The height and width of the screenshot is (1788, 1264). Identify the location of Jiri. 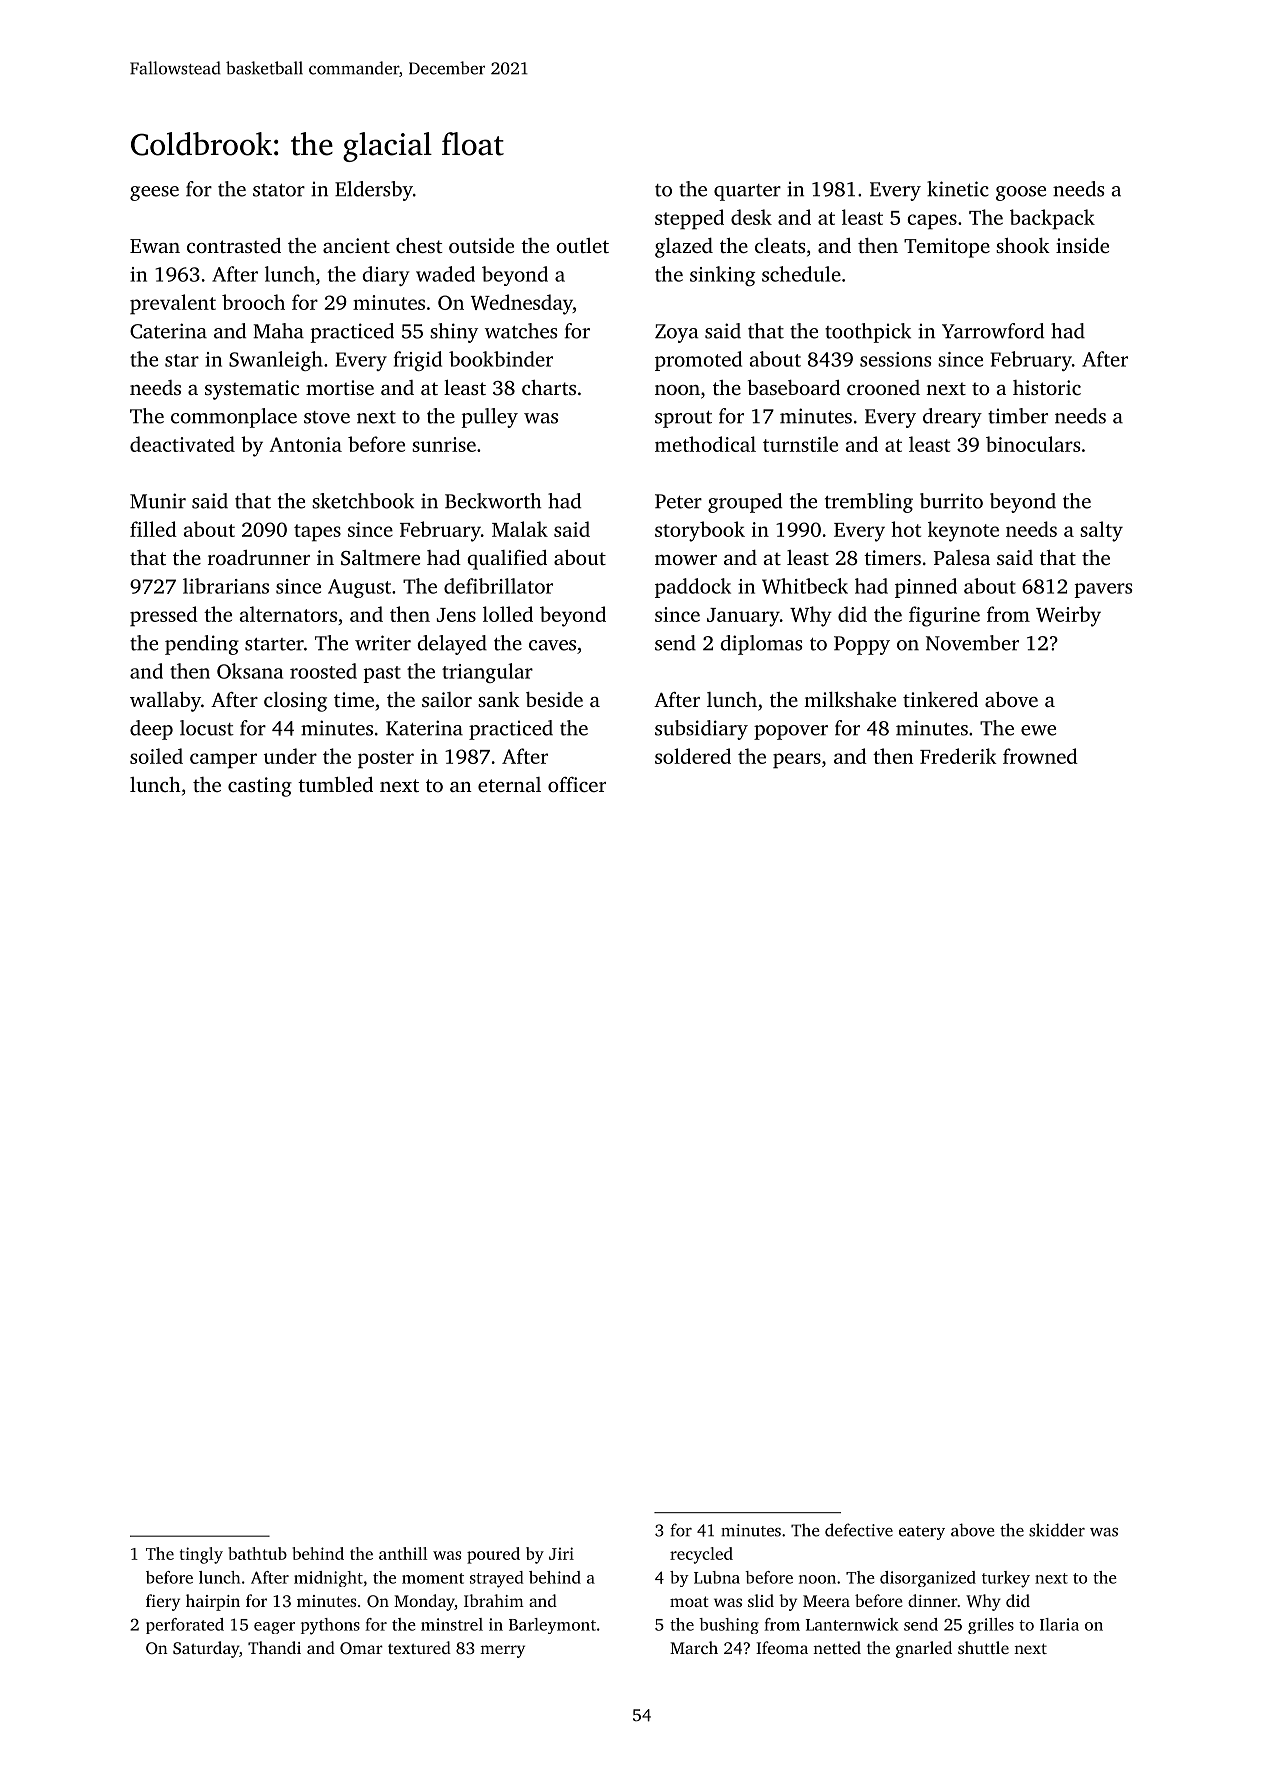
(561, 1553).
